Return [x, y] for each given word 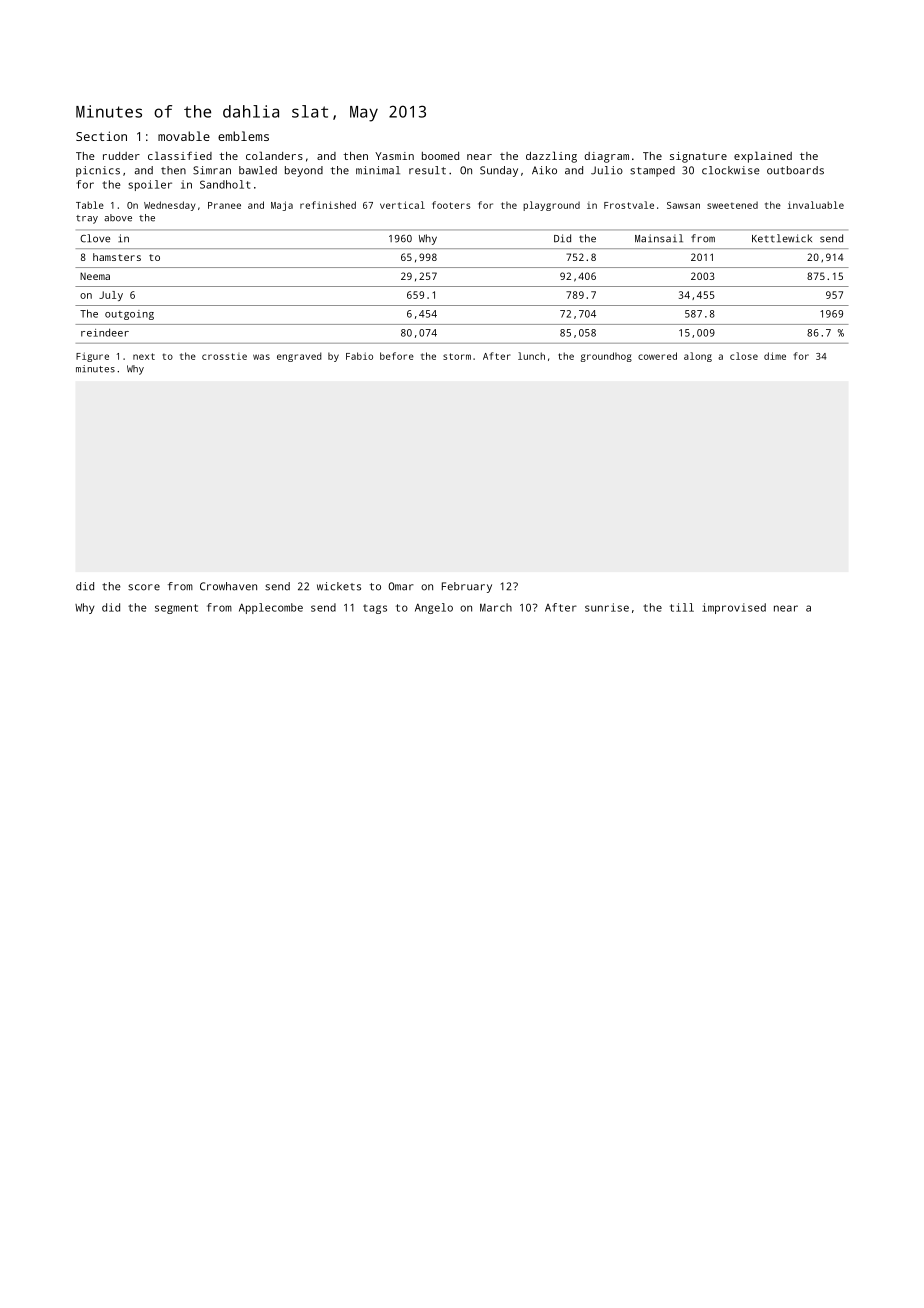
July [111, 296]
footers [451, 205]
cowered [657, 356]
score [144, 587]
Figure [92, 357]
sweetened [732, 205]
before [397, 356]
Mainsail [659, 238]
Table [90, 205]
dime [775, 356]
